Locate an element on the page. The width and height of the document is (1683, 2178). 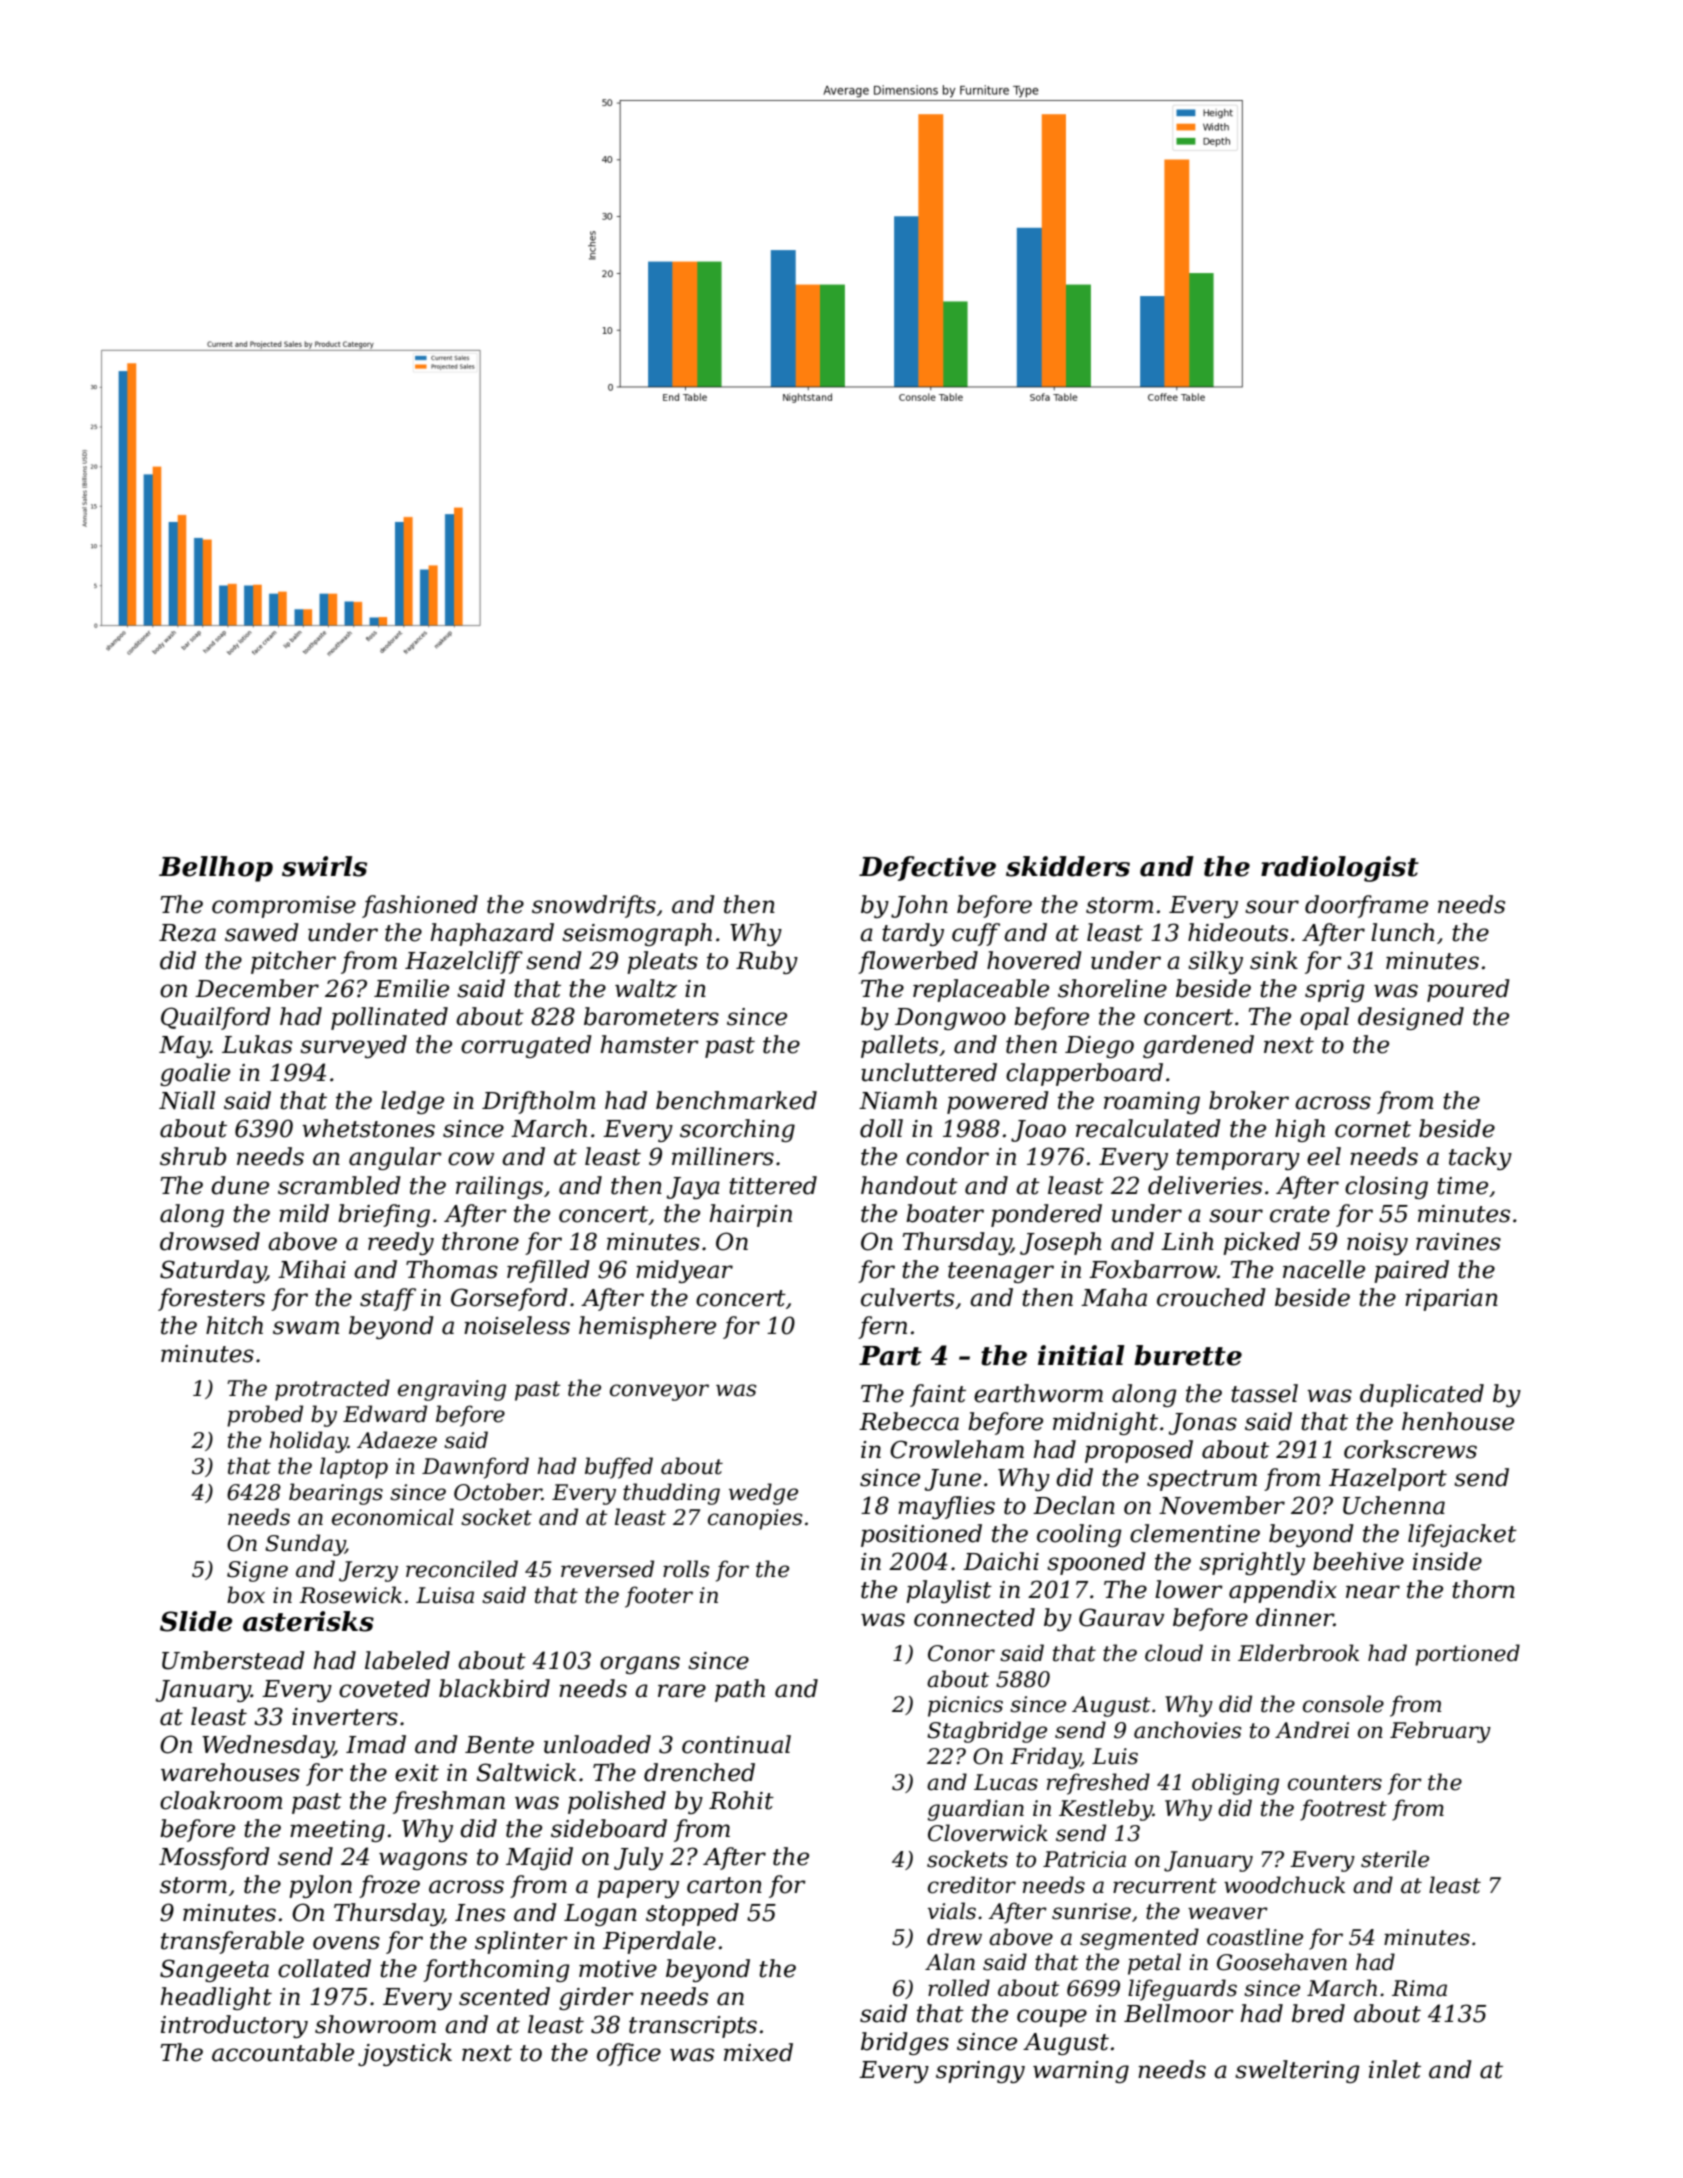
Crowleham is located at coordinates (957, 1449).
